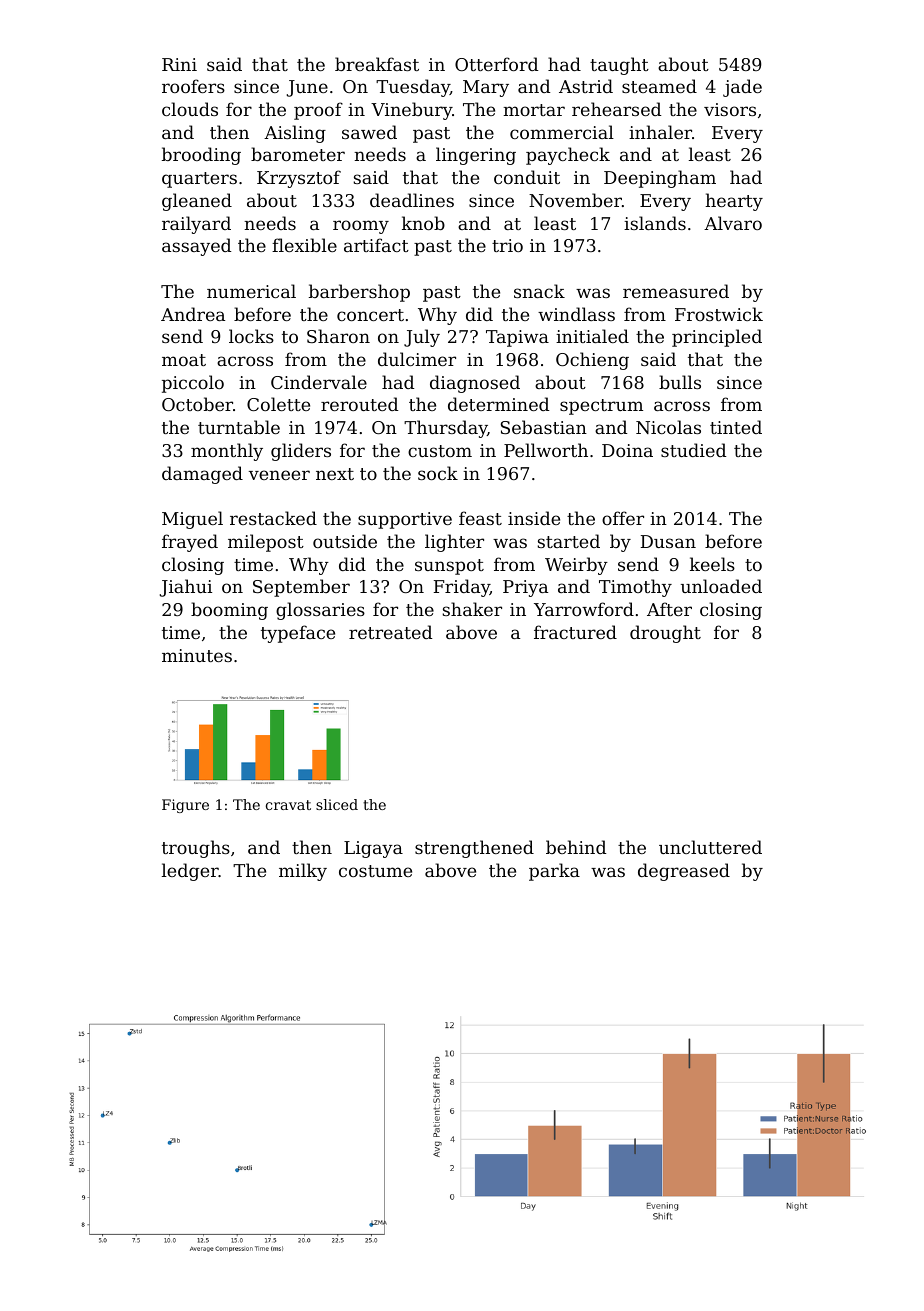  What do you see at coordinates (201, 156) in the page?
I see `brooding` at bounding box center [201, 156].
